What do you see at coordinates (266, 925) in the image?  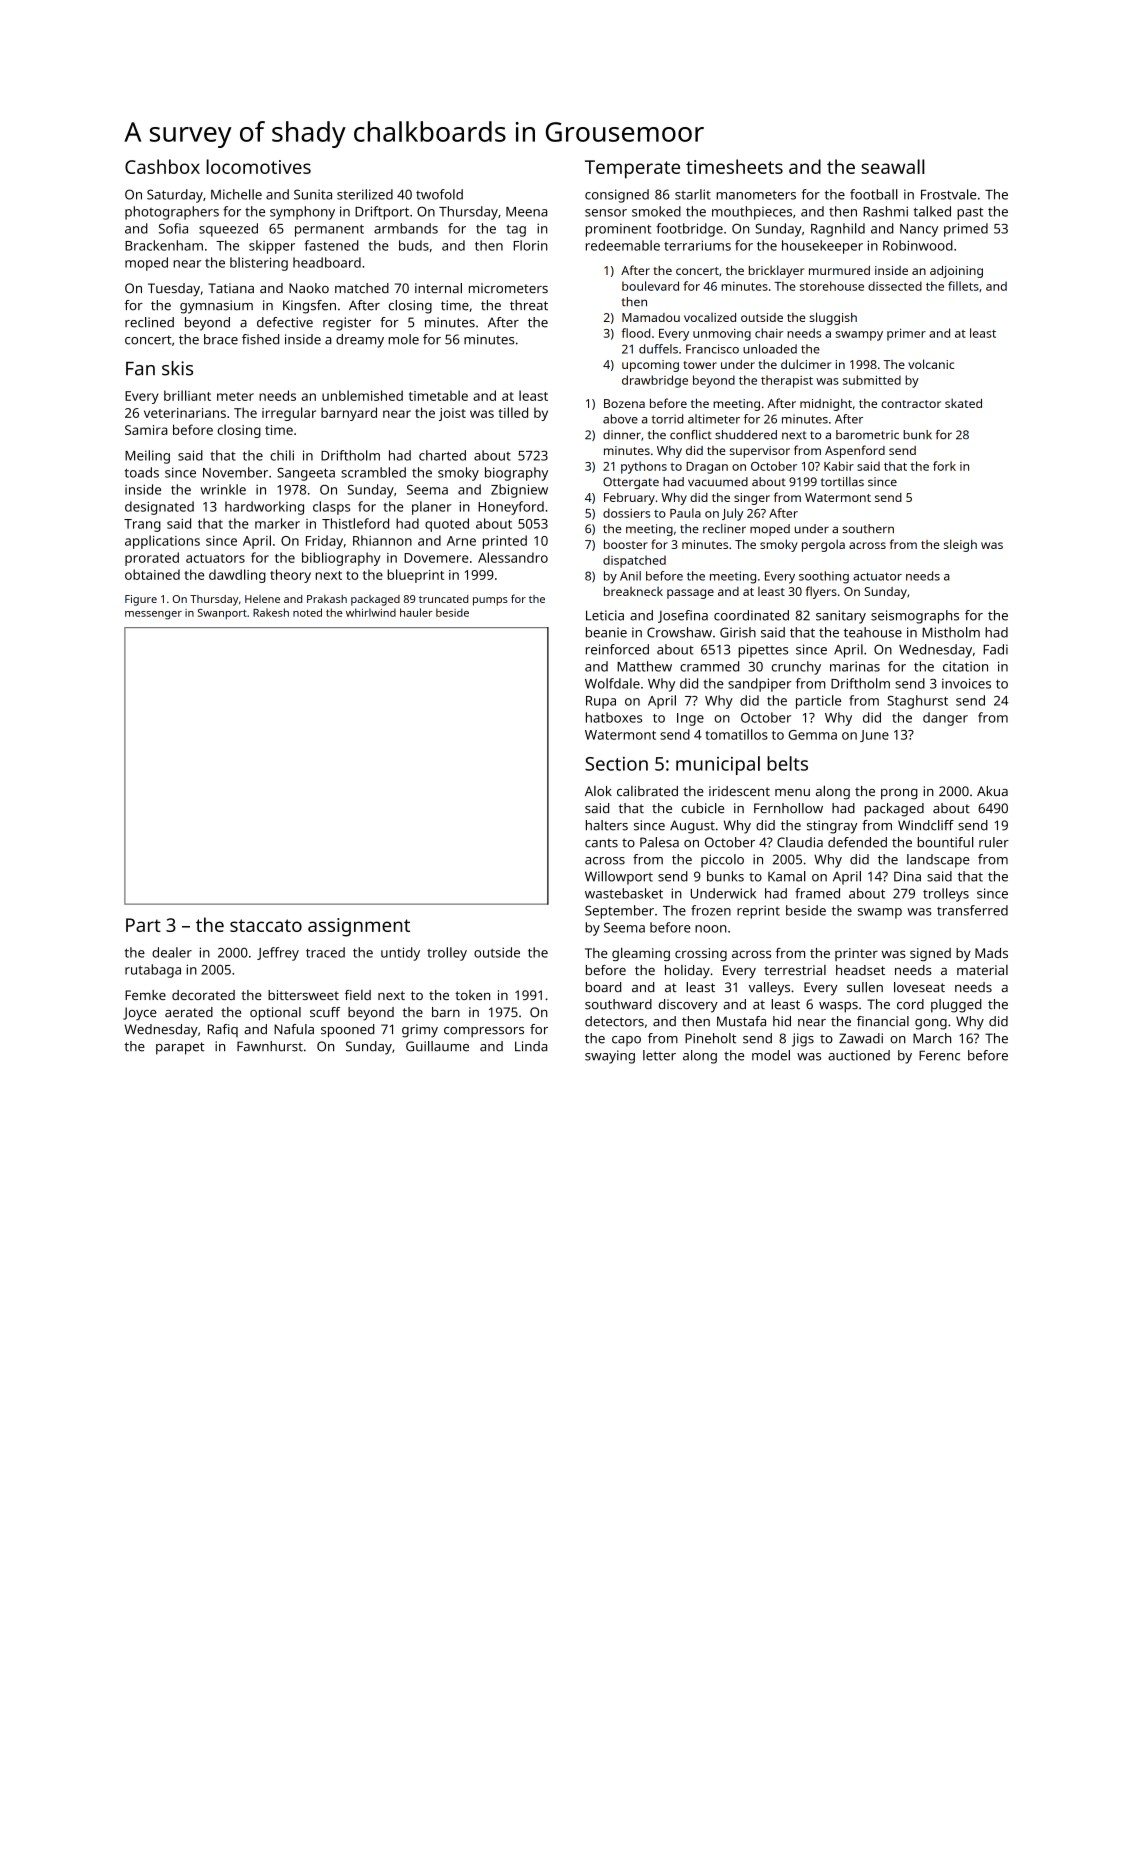 I see `staccato` at bounding box center [266, 925].
